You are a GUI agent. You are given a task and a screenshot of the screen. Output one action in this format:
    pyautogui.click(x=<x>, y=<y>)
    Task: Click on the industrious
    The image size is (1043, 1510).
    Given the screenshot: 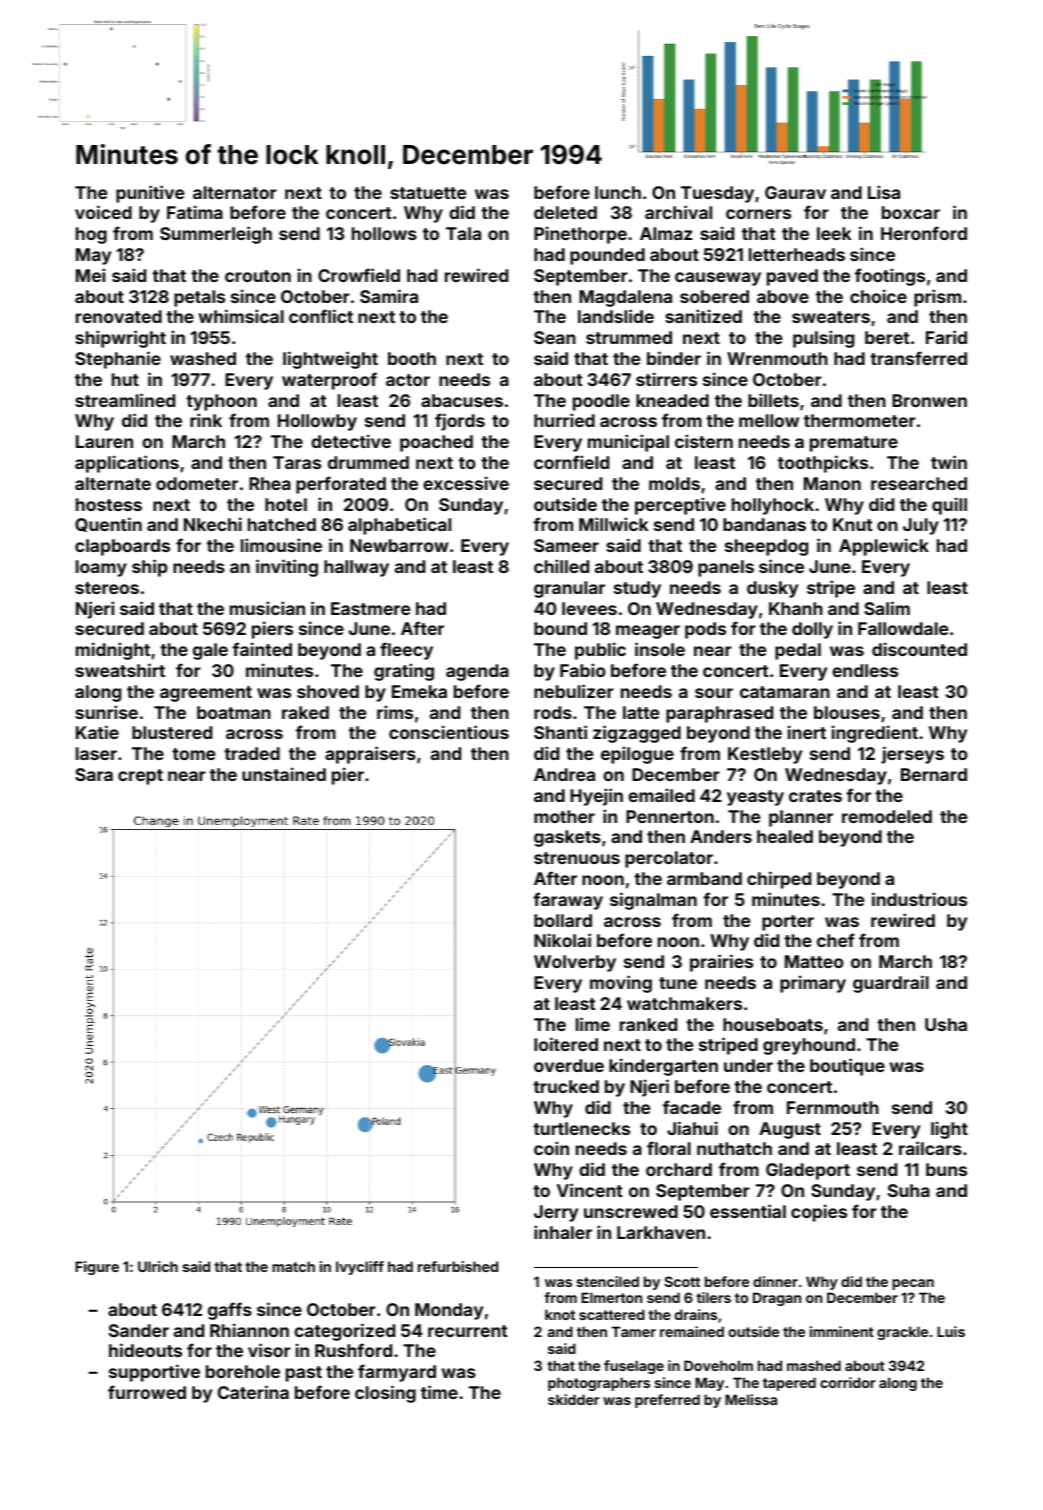 What is the action you would take?
    pyautogui.click(x=919, y=899)
